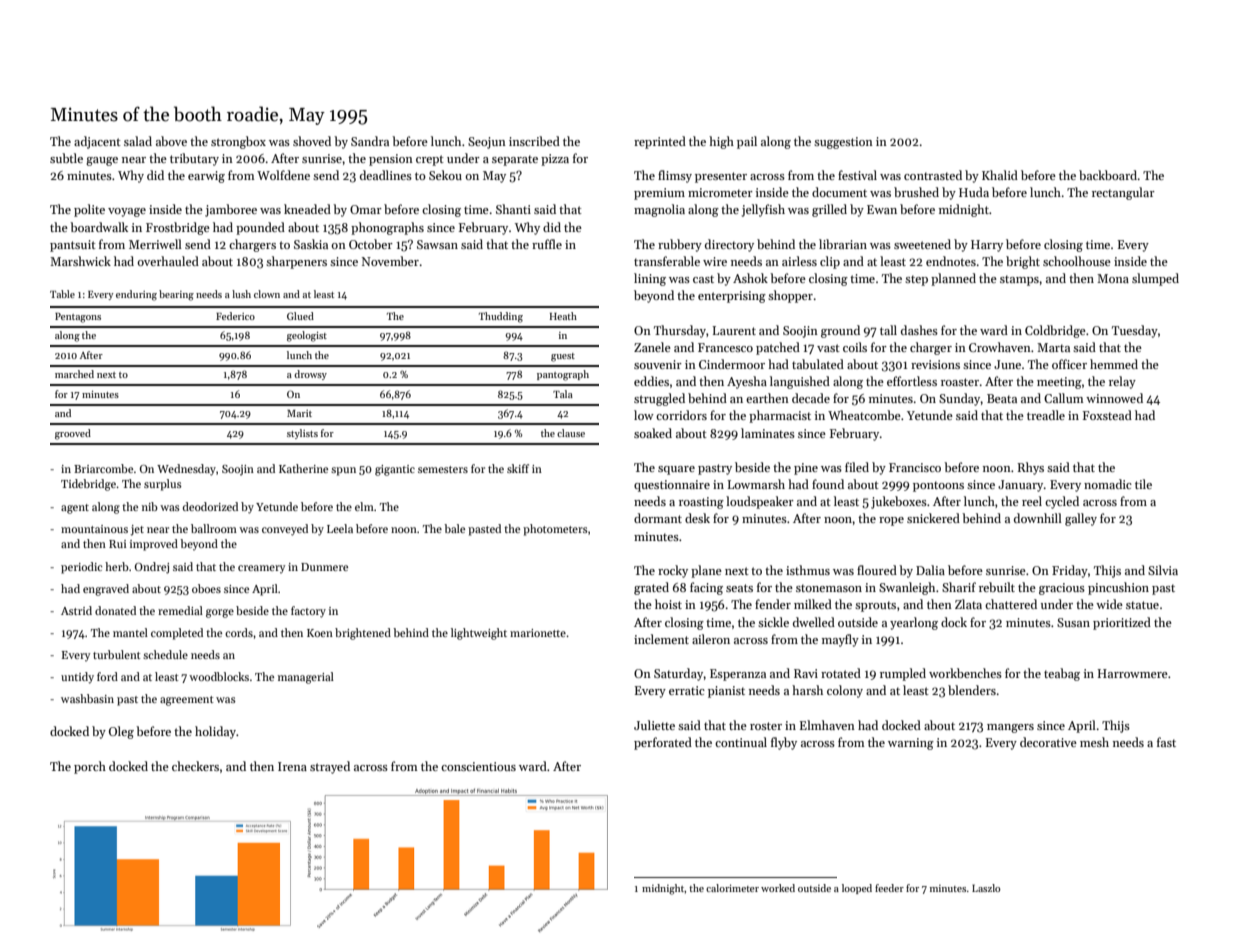  What do you see at coordinates (711, 639) in the screenshot?
I see `aileron` at bounding box center [711, 639].
